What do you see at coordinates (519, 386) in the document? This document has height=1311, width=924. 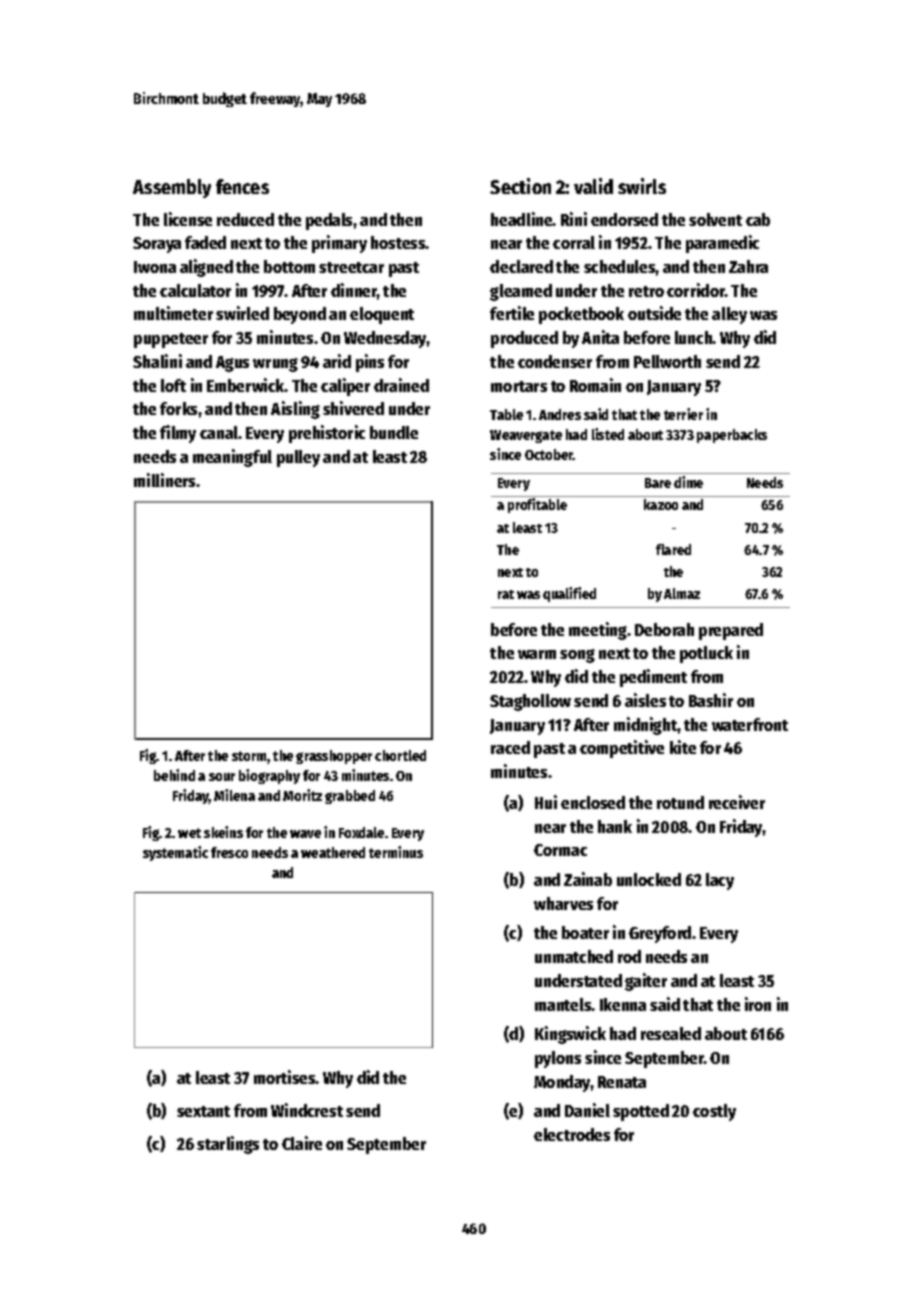 I see `mortars` at bounding box center [519, 386].
